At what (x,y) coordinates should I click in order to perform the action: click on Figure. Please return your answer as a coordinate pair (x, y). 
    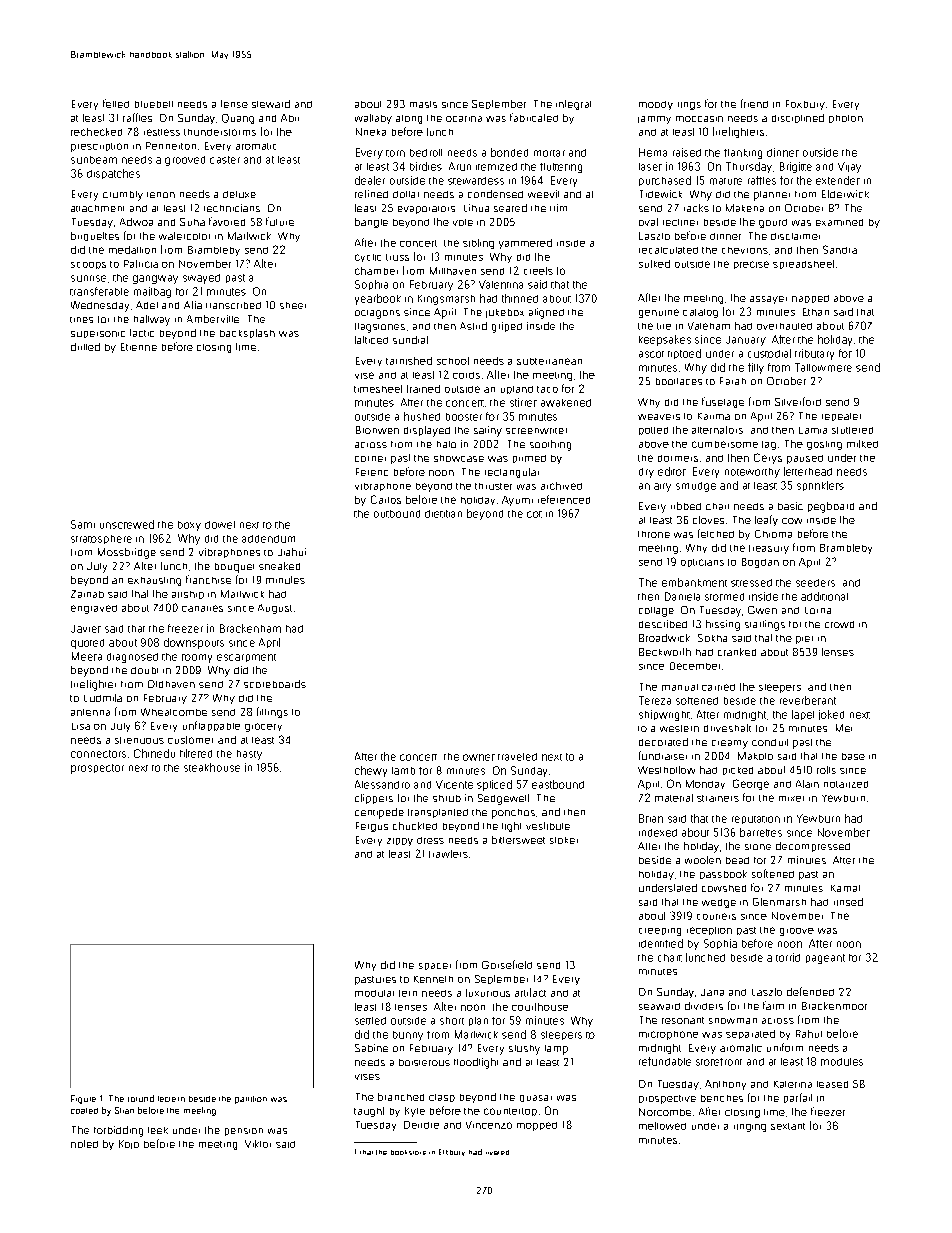
    Looking at the image, I should click on (83, 1099).
